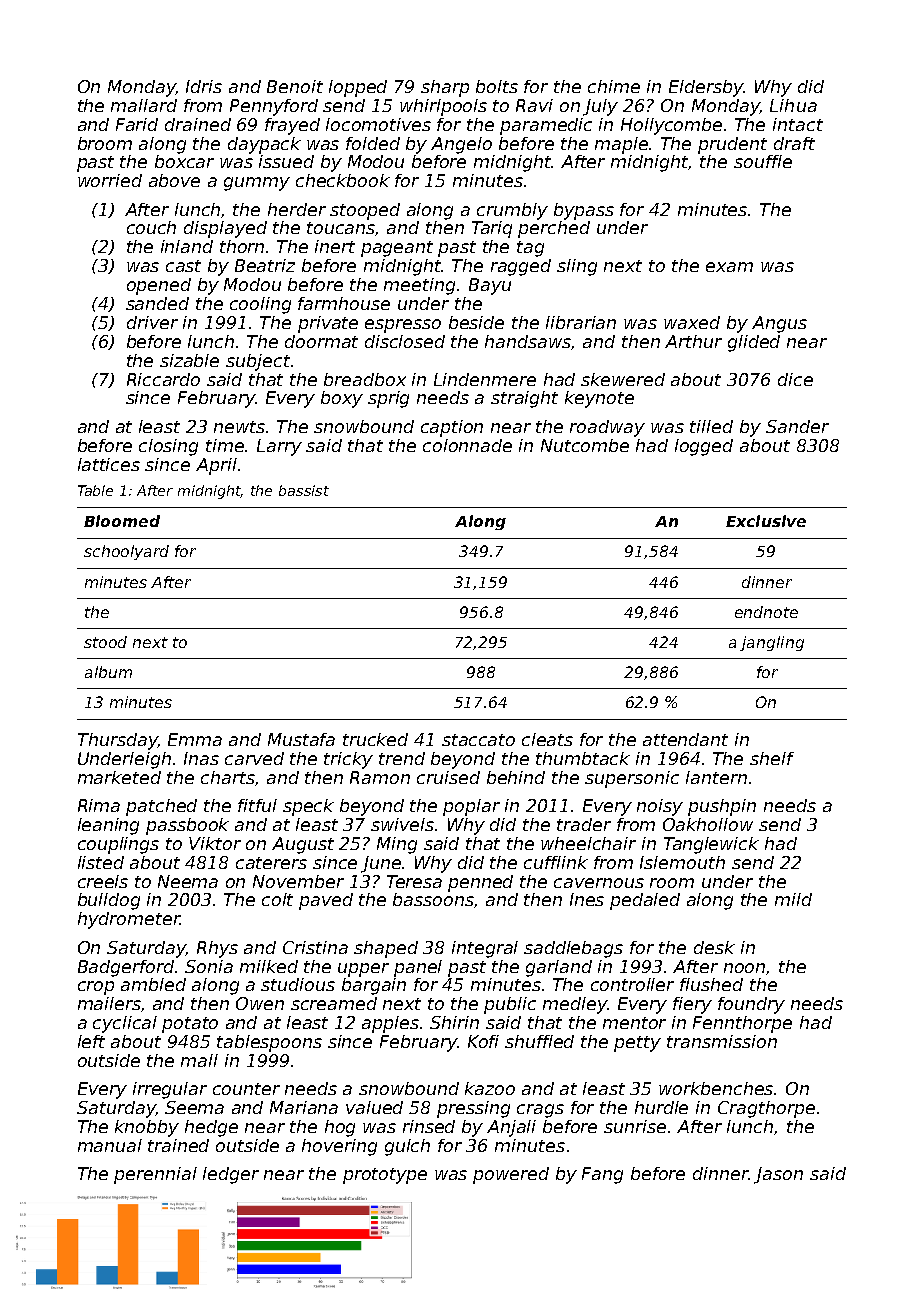  What do you see at coordinates (706, 88) in the screenshot?
I see `Eldersby` at bounding box center [706, 88].
